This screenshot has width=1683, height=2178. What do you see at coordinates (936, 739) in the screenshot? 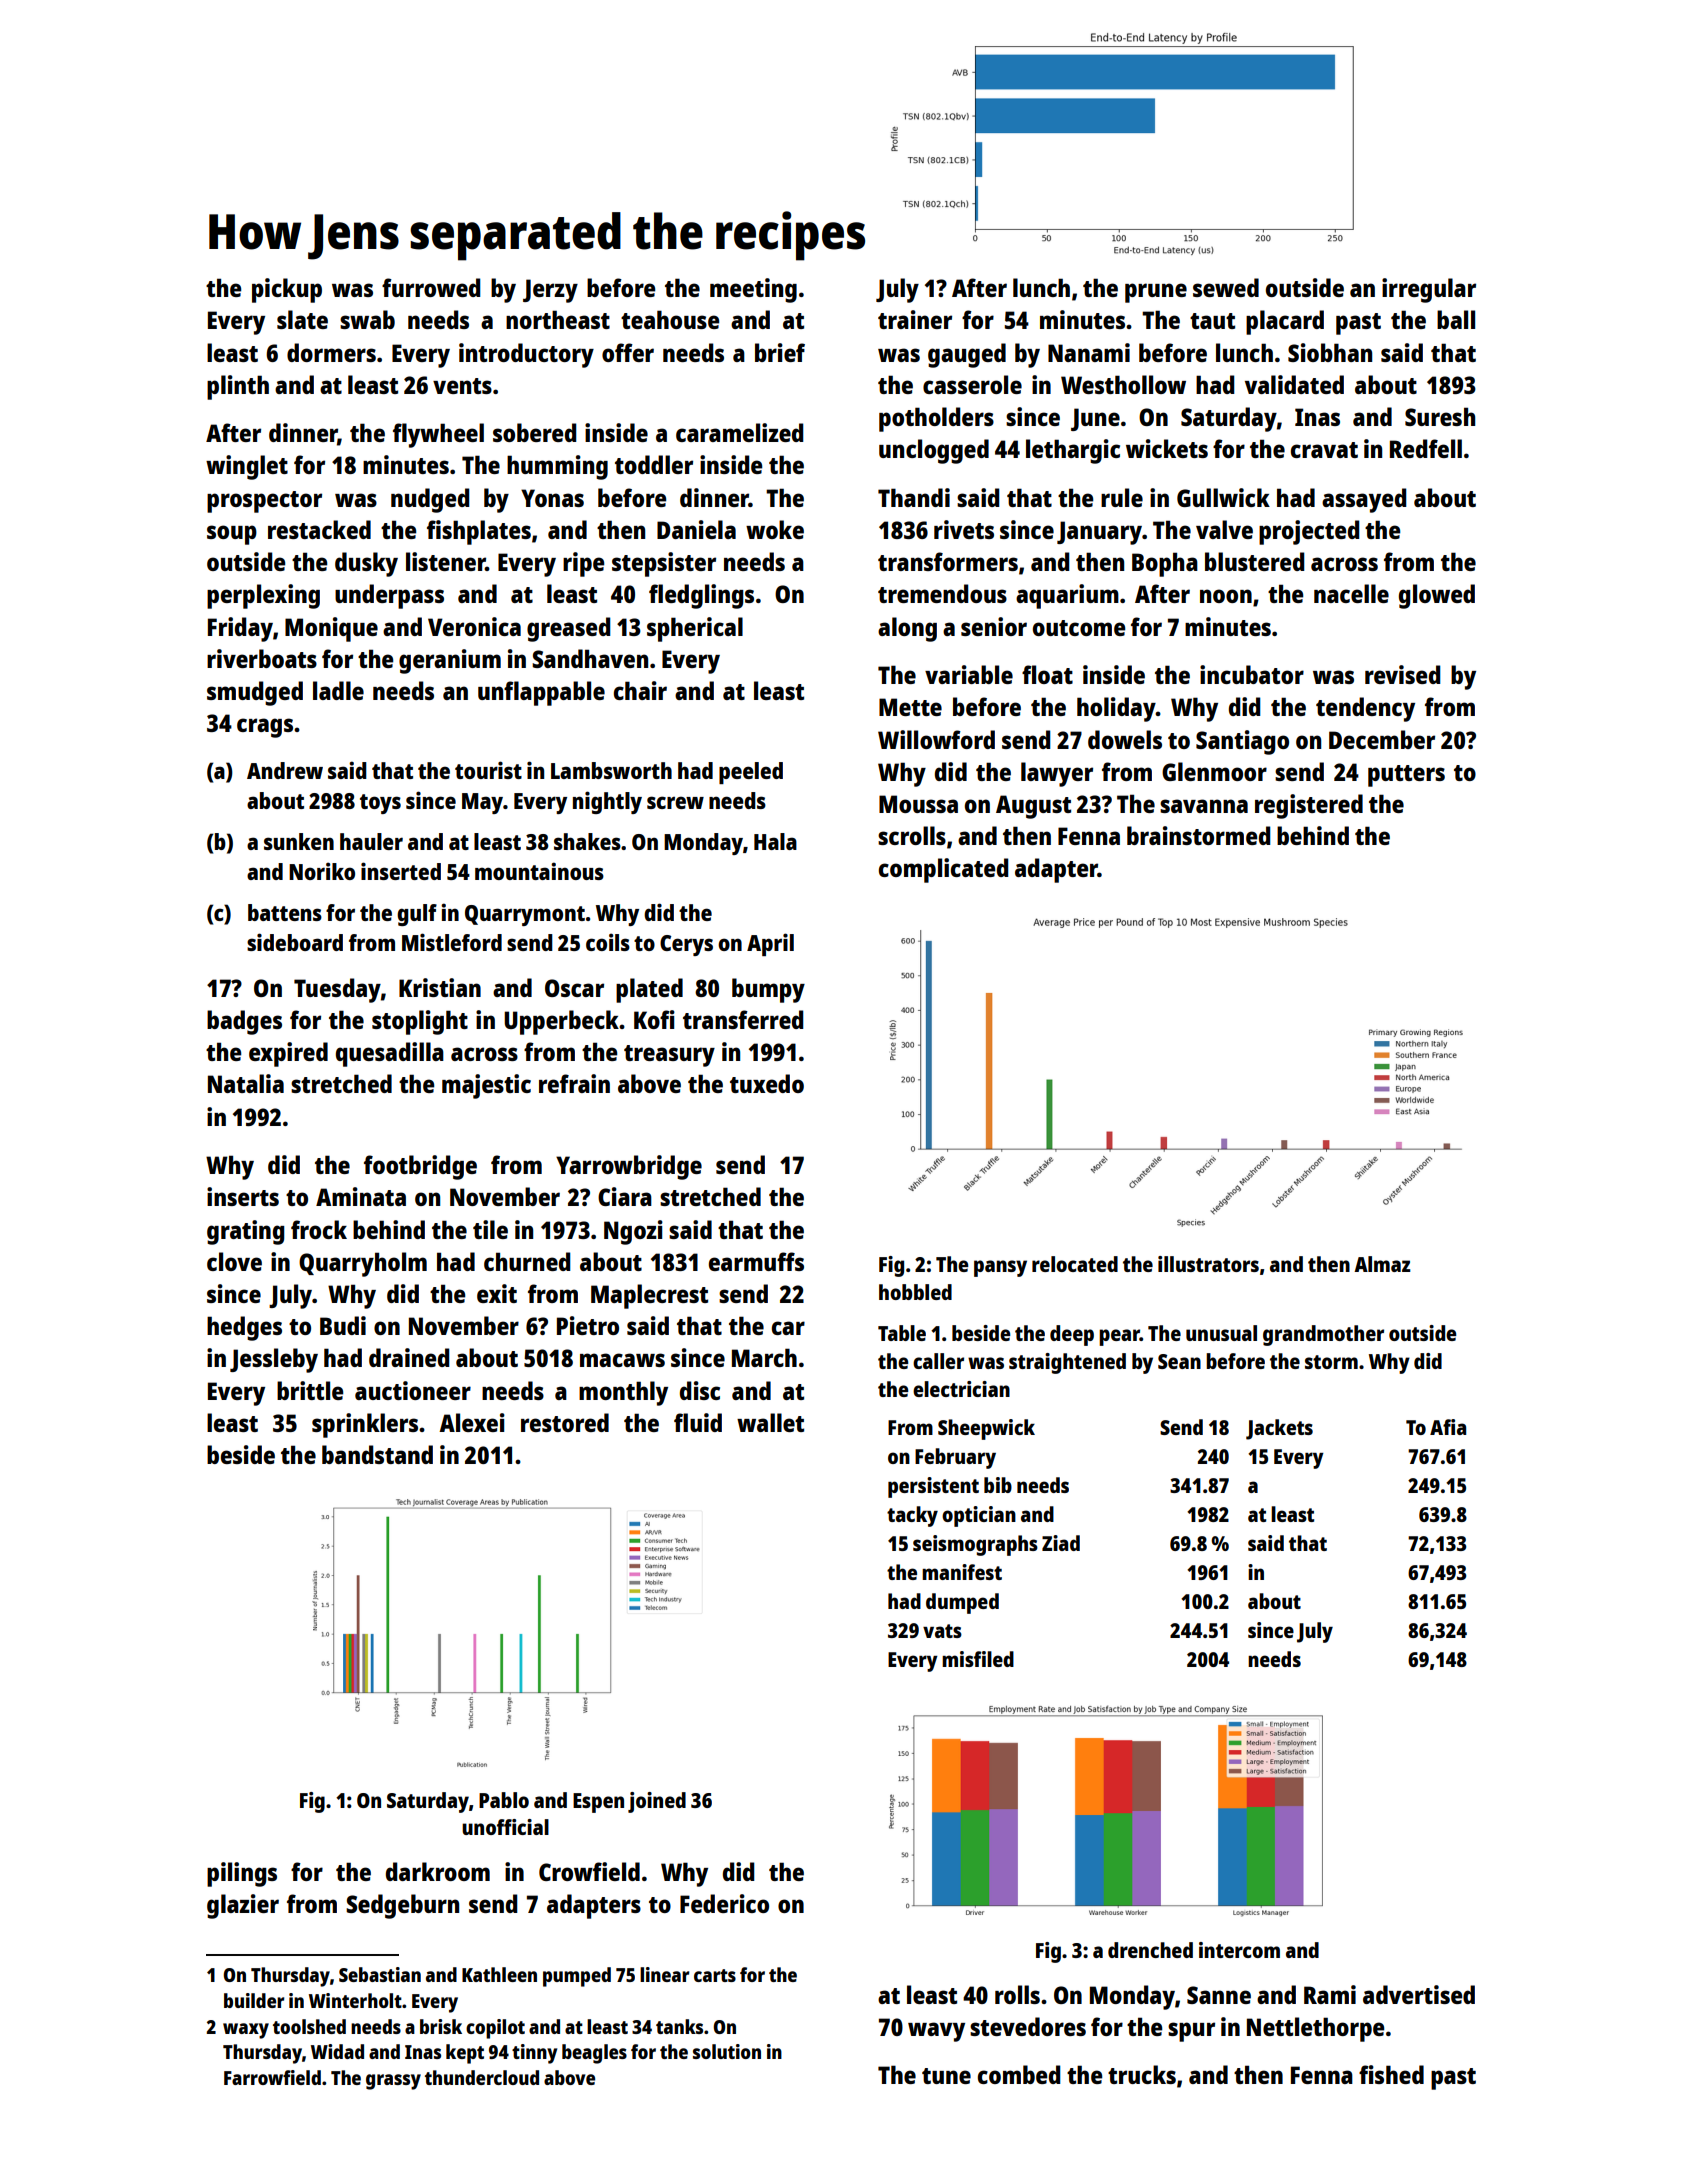
I see `Willowford` at bounding box center [936, 739].
